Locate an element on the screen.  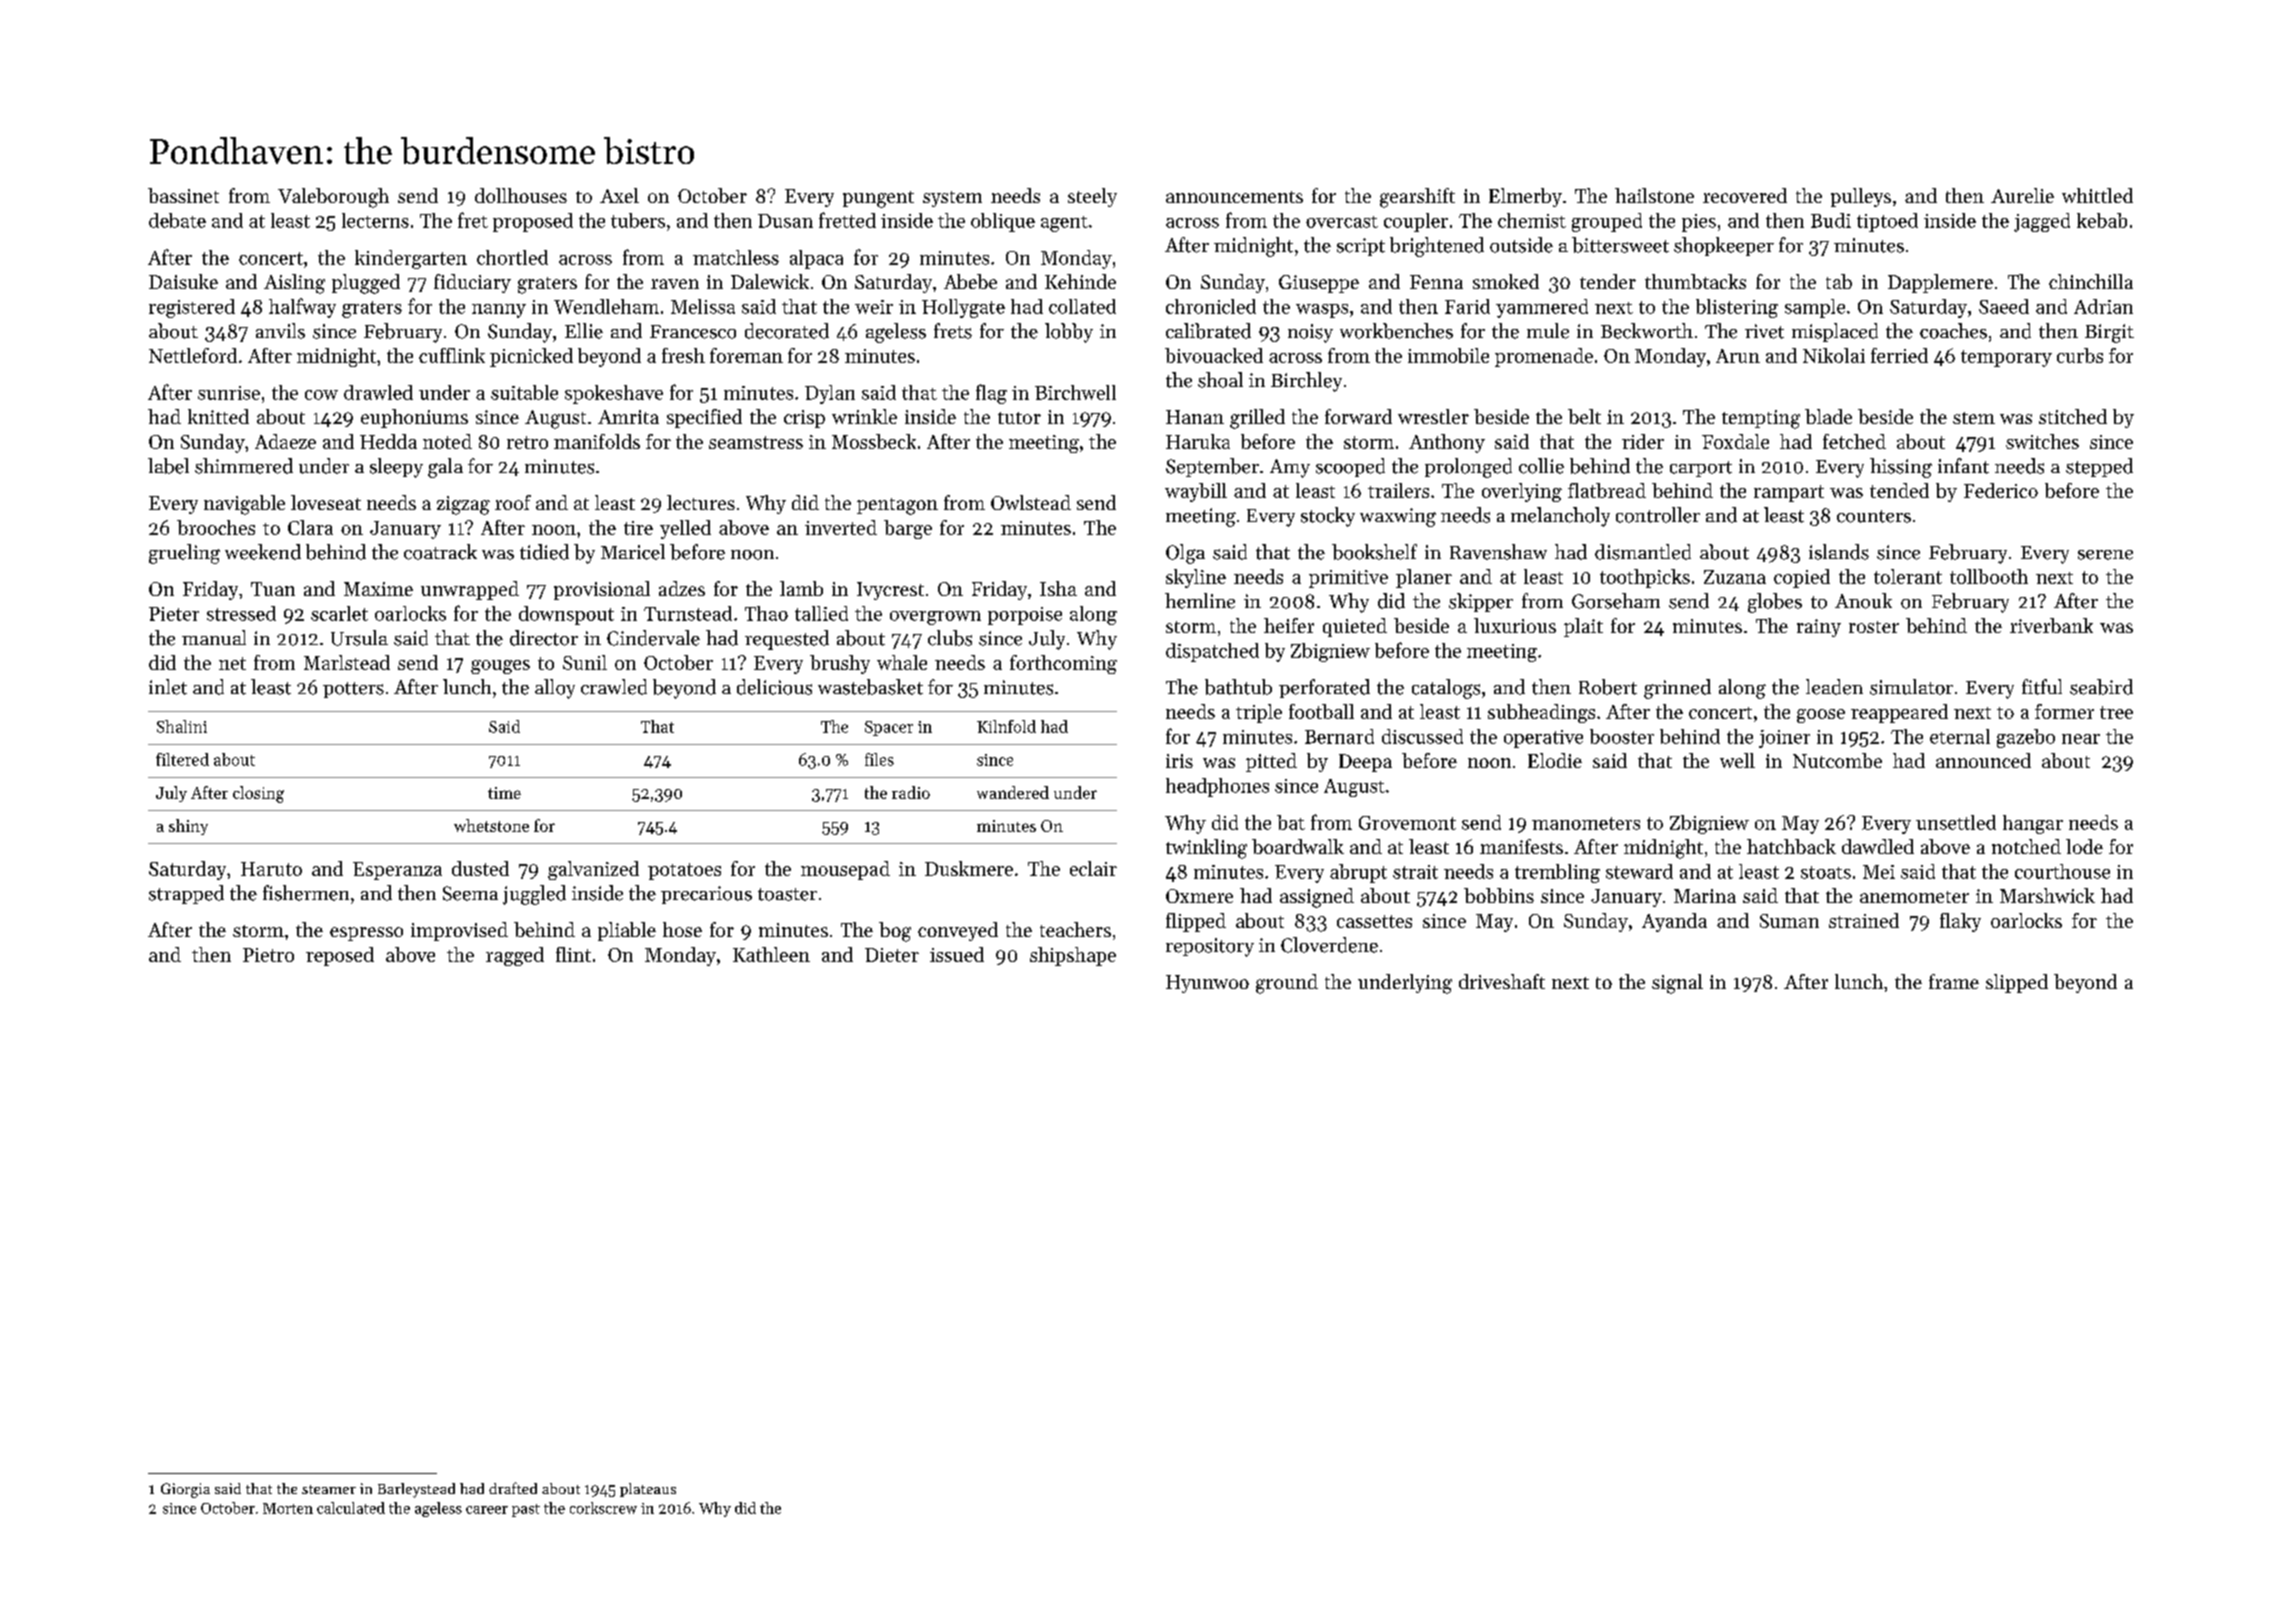
Elodie is located at coordinates (1555, 760).
